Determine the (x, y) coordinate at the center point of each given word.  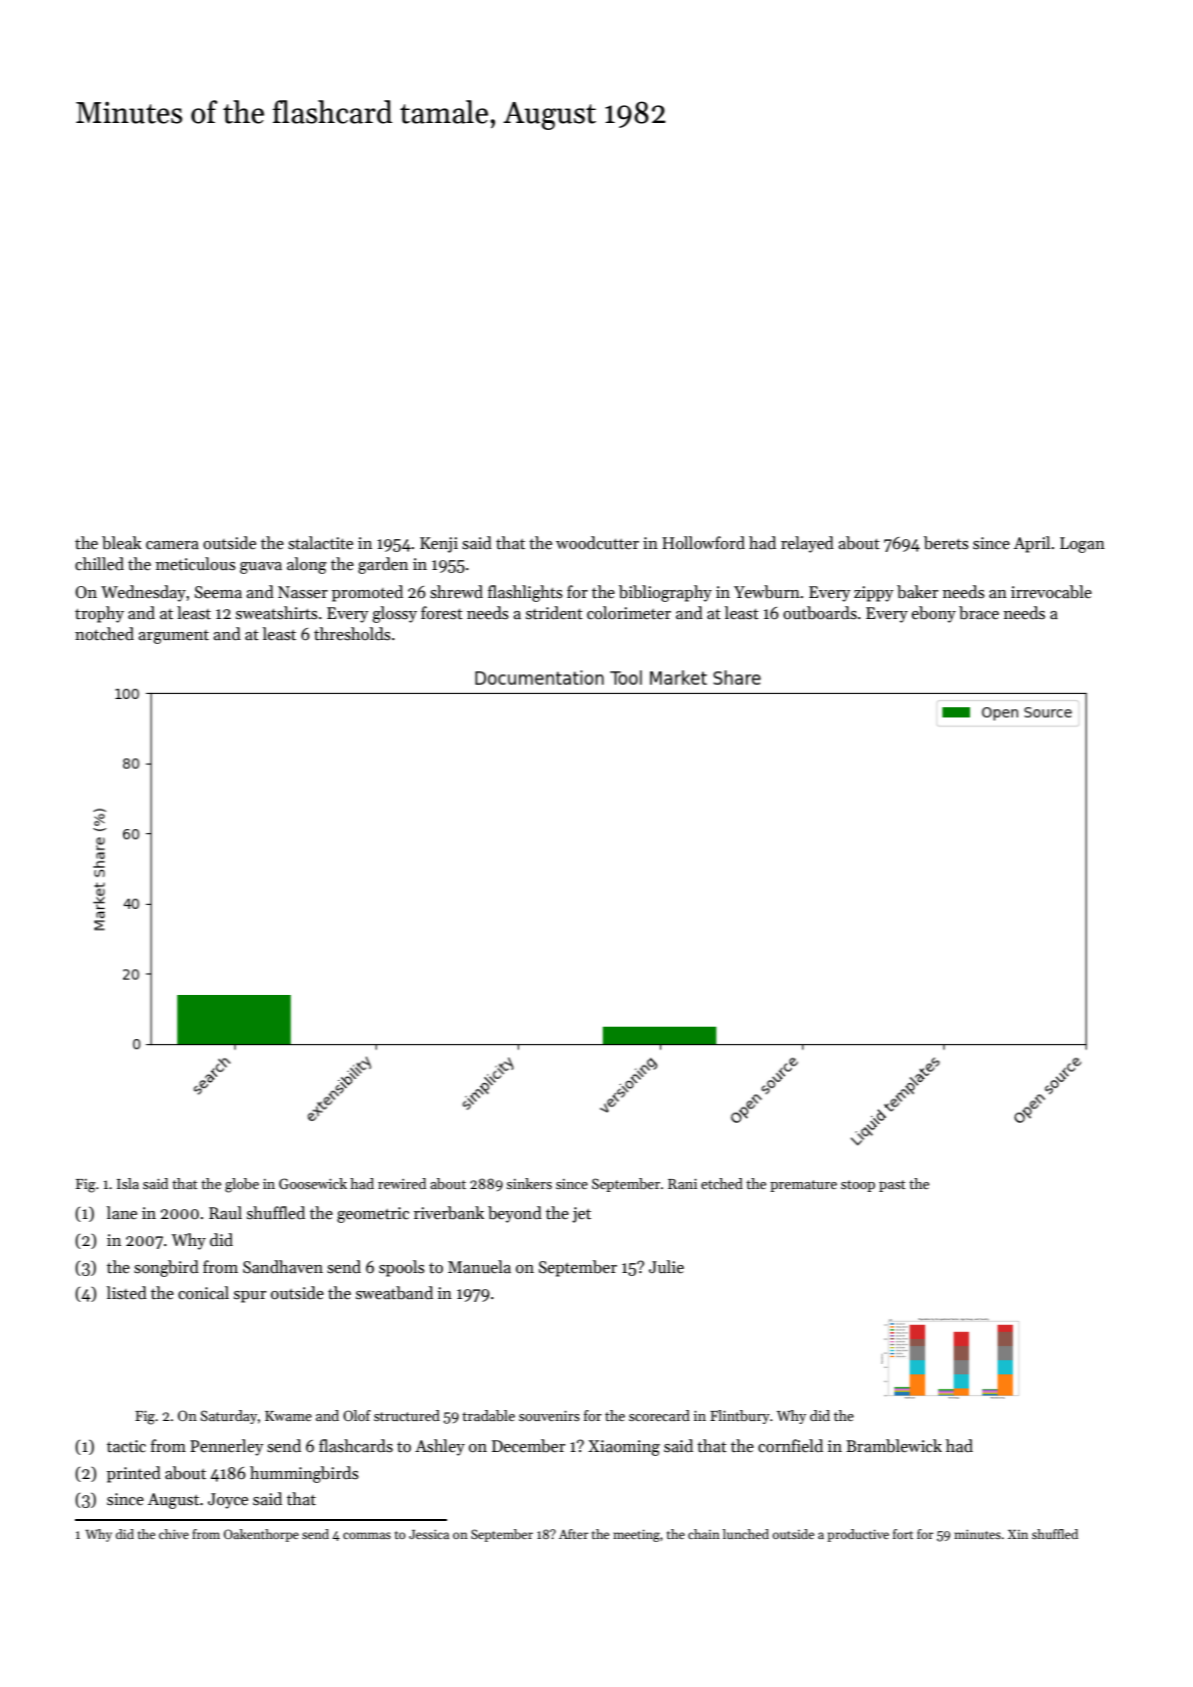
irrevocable (1051, 592)
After (573, 1534)
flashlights (525, 593)
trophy (99, 614)
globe (242, 1185)
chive (174, 1534)
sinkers (529, 1183)
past (892, 1186)
